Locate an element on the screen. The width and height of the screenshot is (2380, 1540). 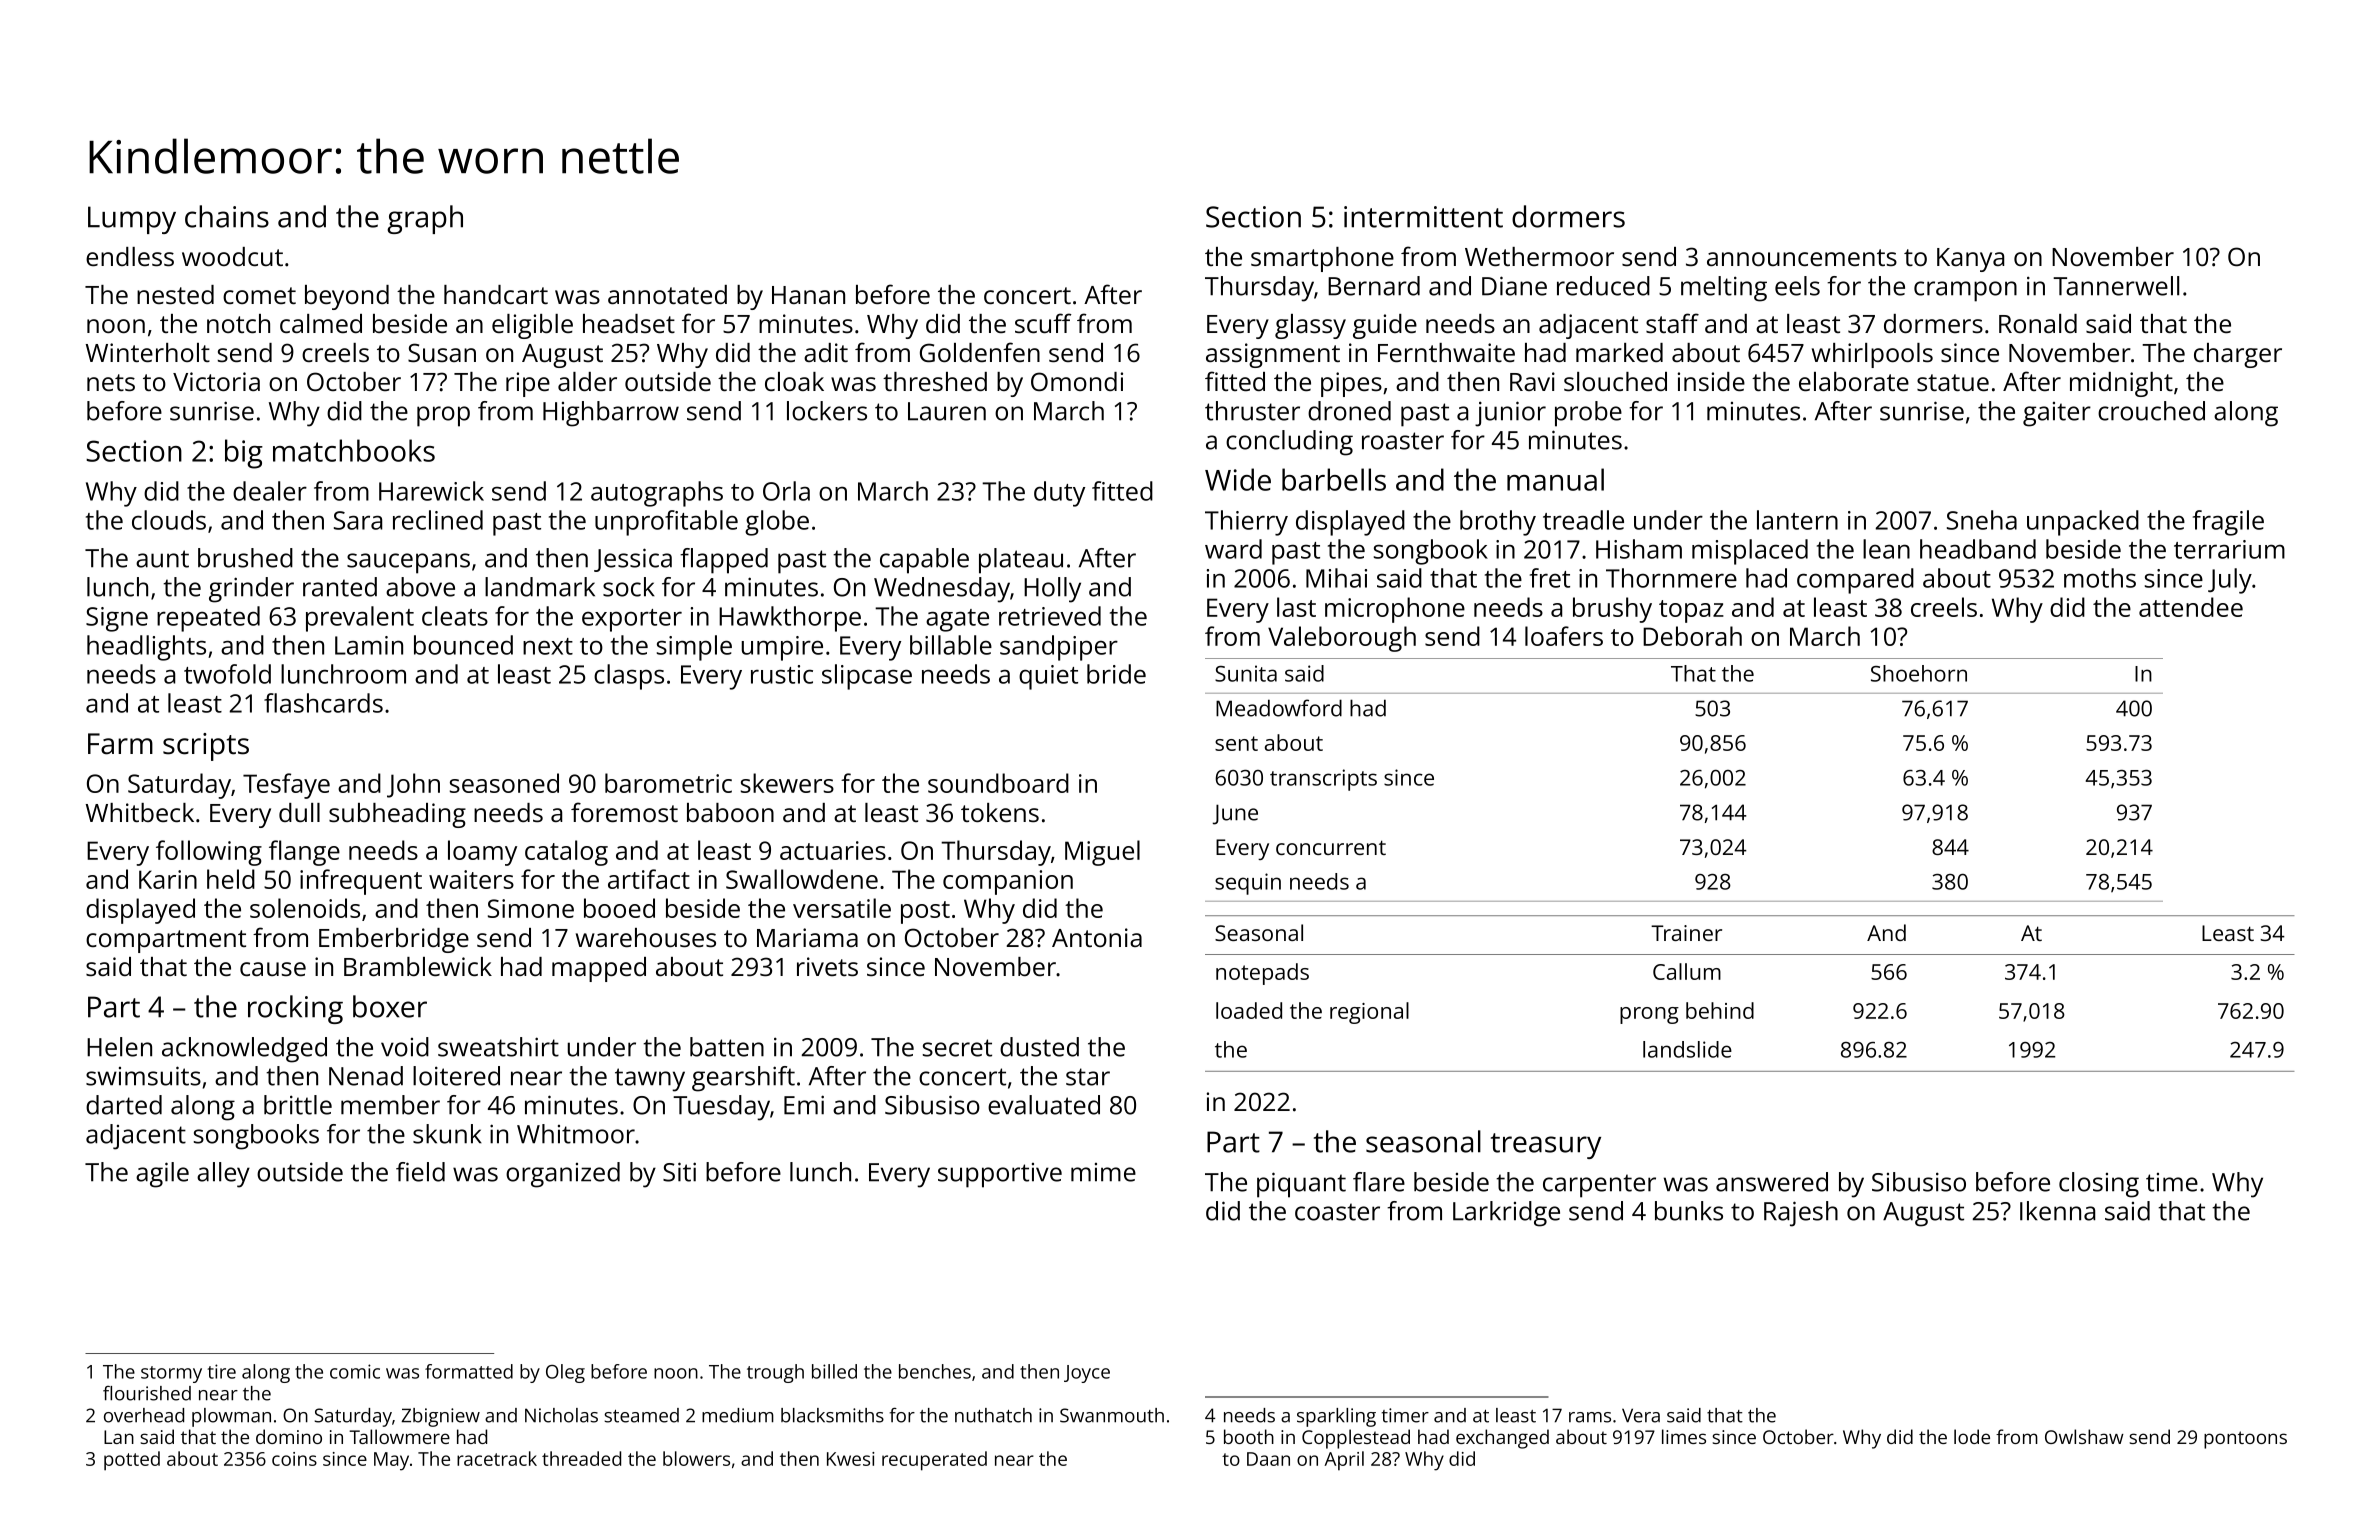
mime is located at coordinates (1103, 1172).
